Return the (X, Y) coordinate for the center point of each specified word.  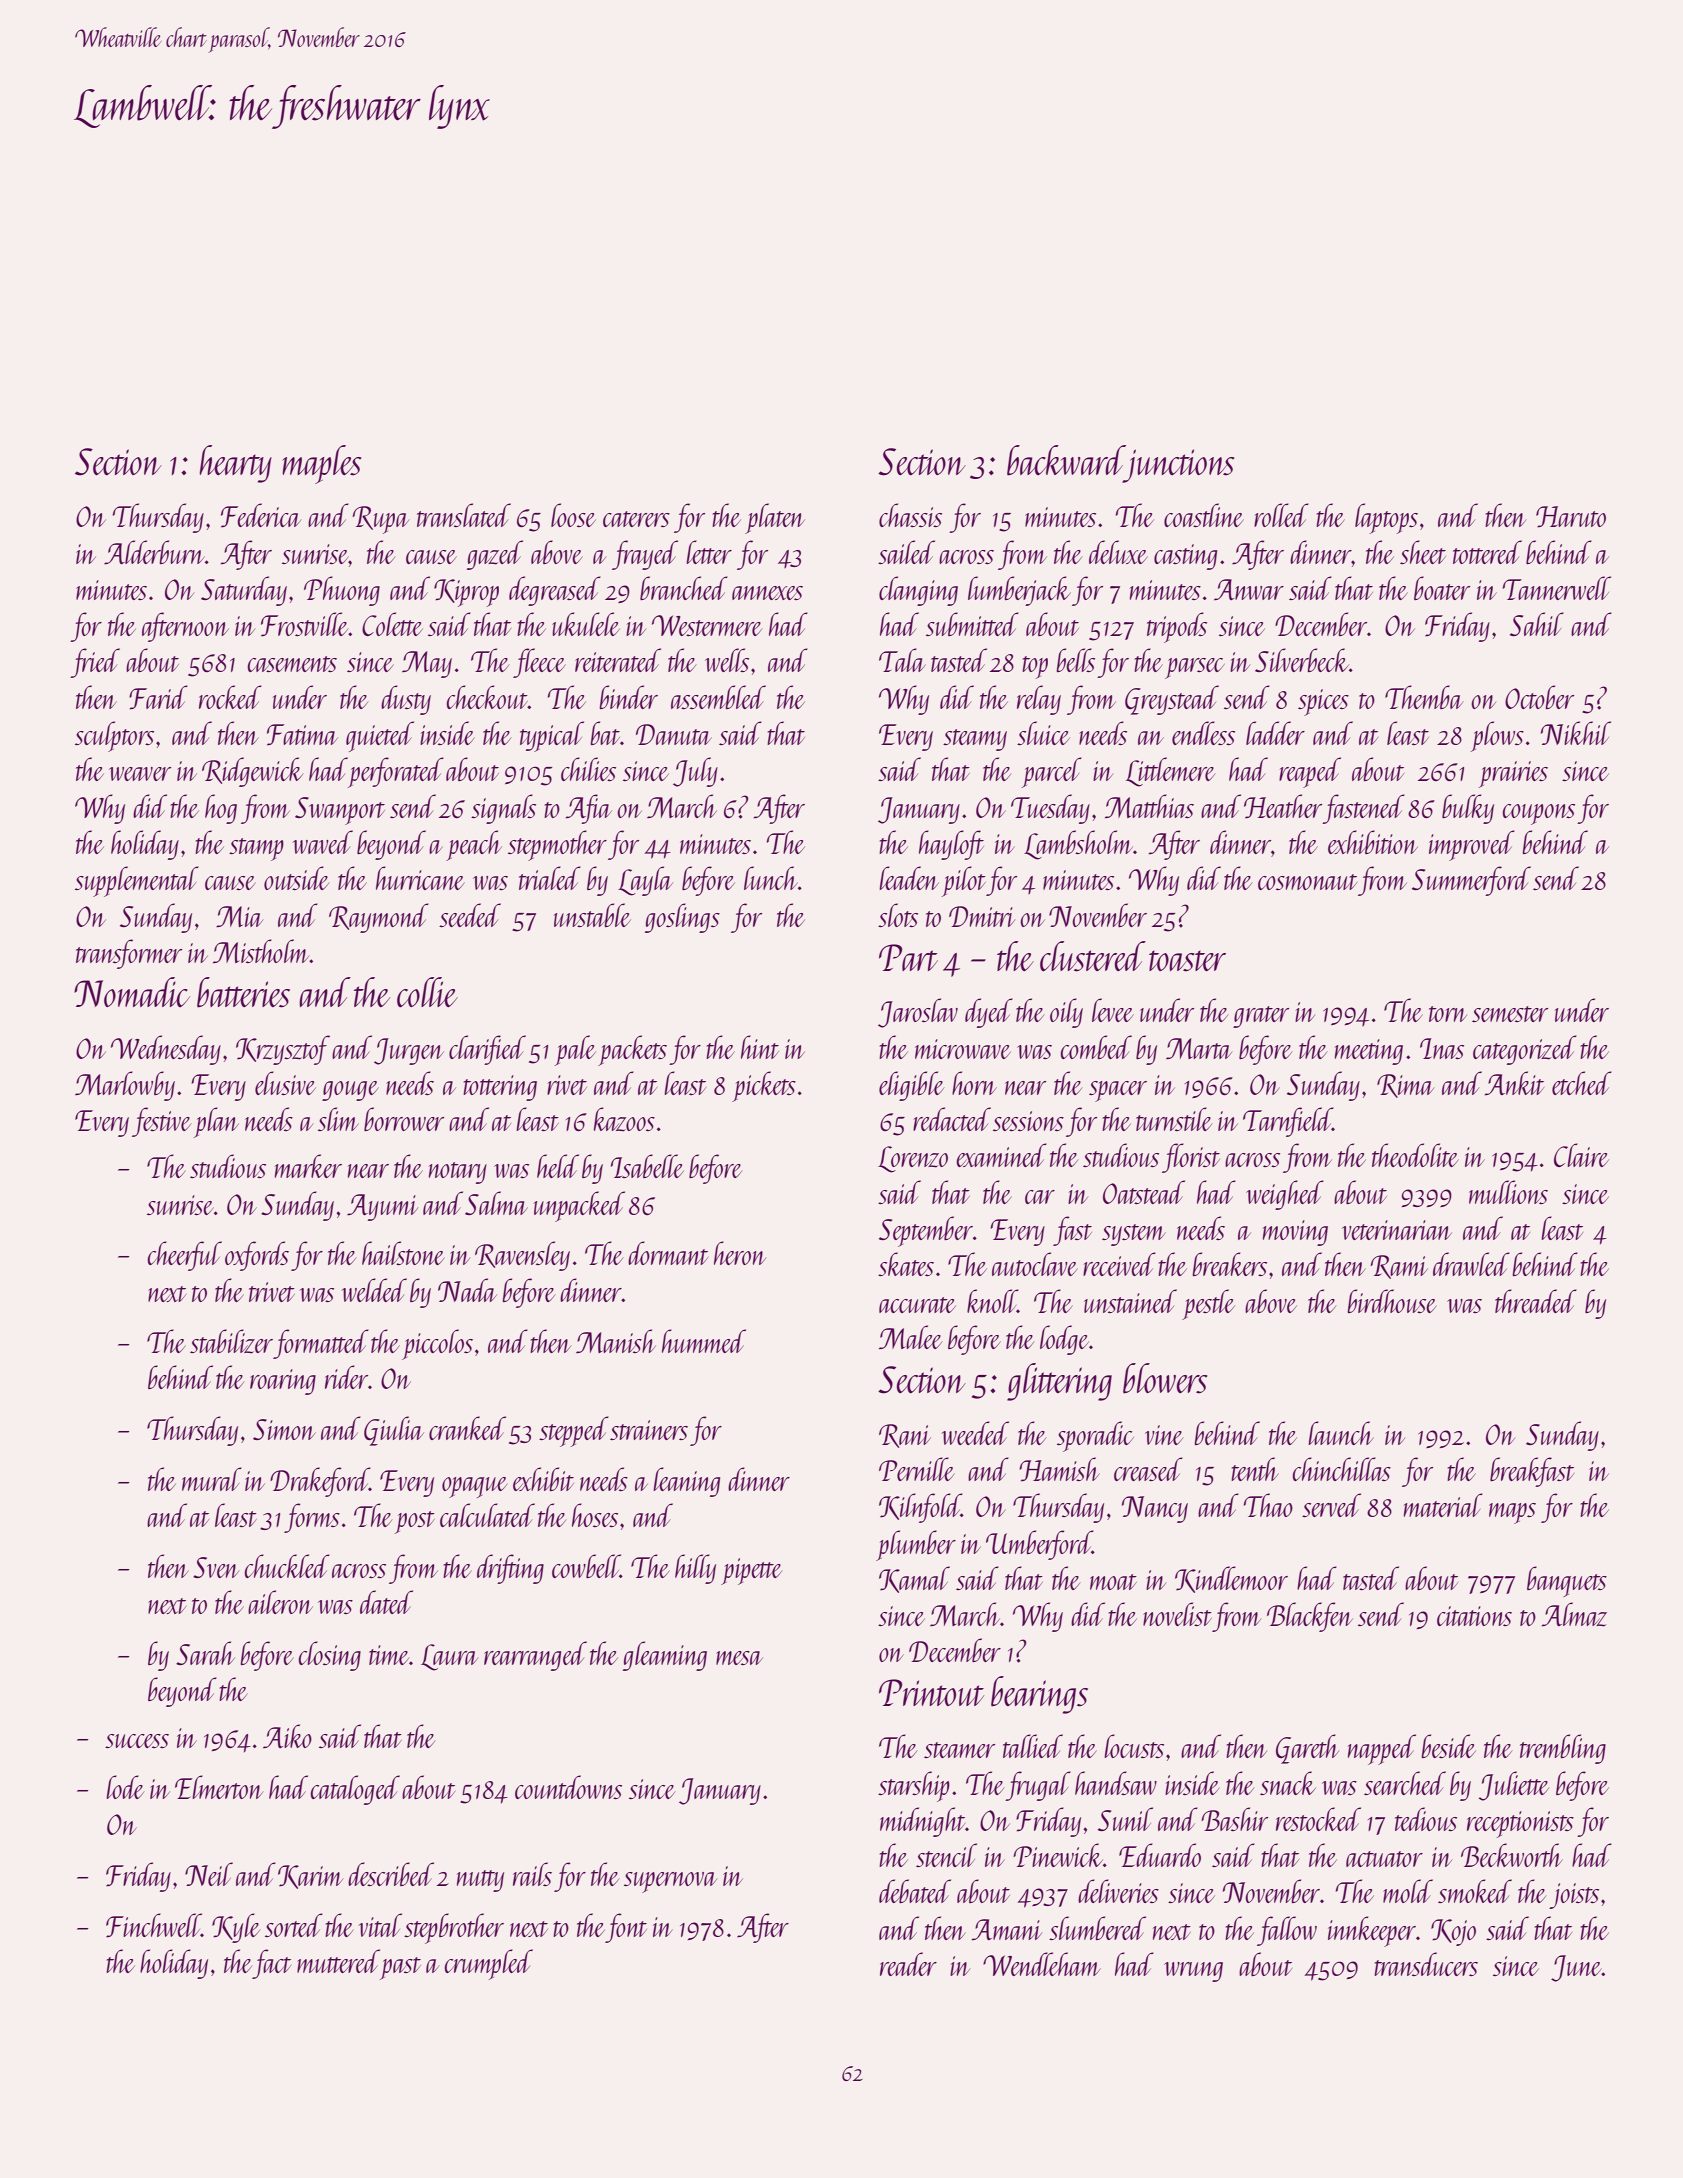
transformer (129, 954)
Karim (310, 1877)
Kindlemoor (1231, 1579)
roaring (283, 1382)
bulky (1468, 809)
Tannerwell (1557, 588)
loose (573, 515)
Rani (905, 1436)
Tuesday (1050, 809)
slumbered (1097, 1928)
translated (464, 515)
